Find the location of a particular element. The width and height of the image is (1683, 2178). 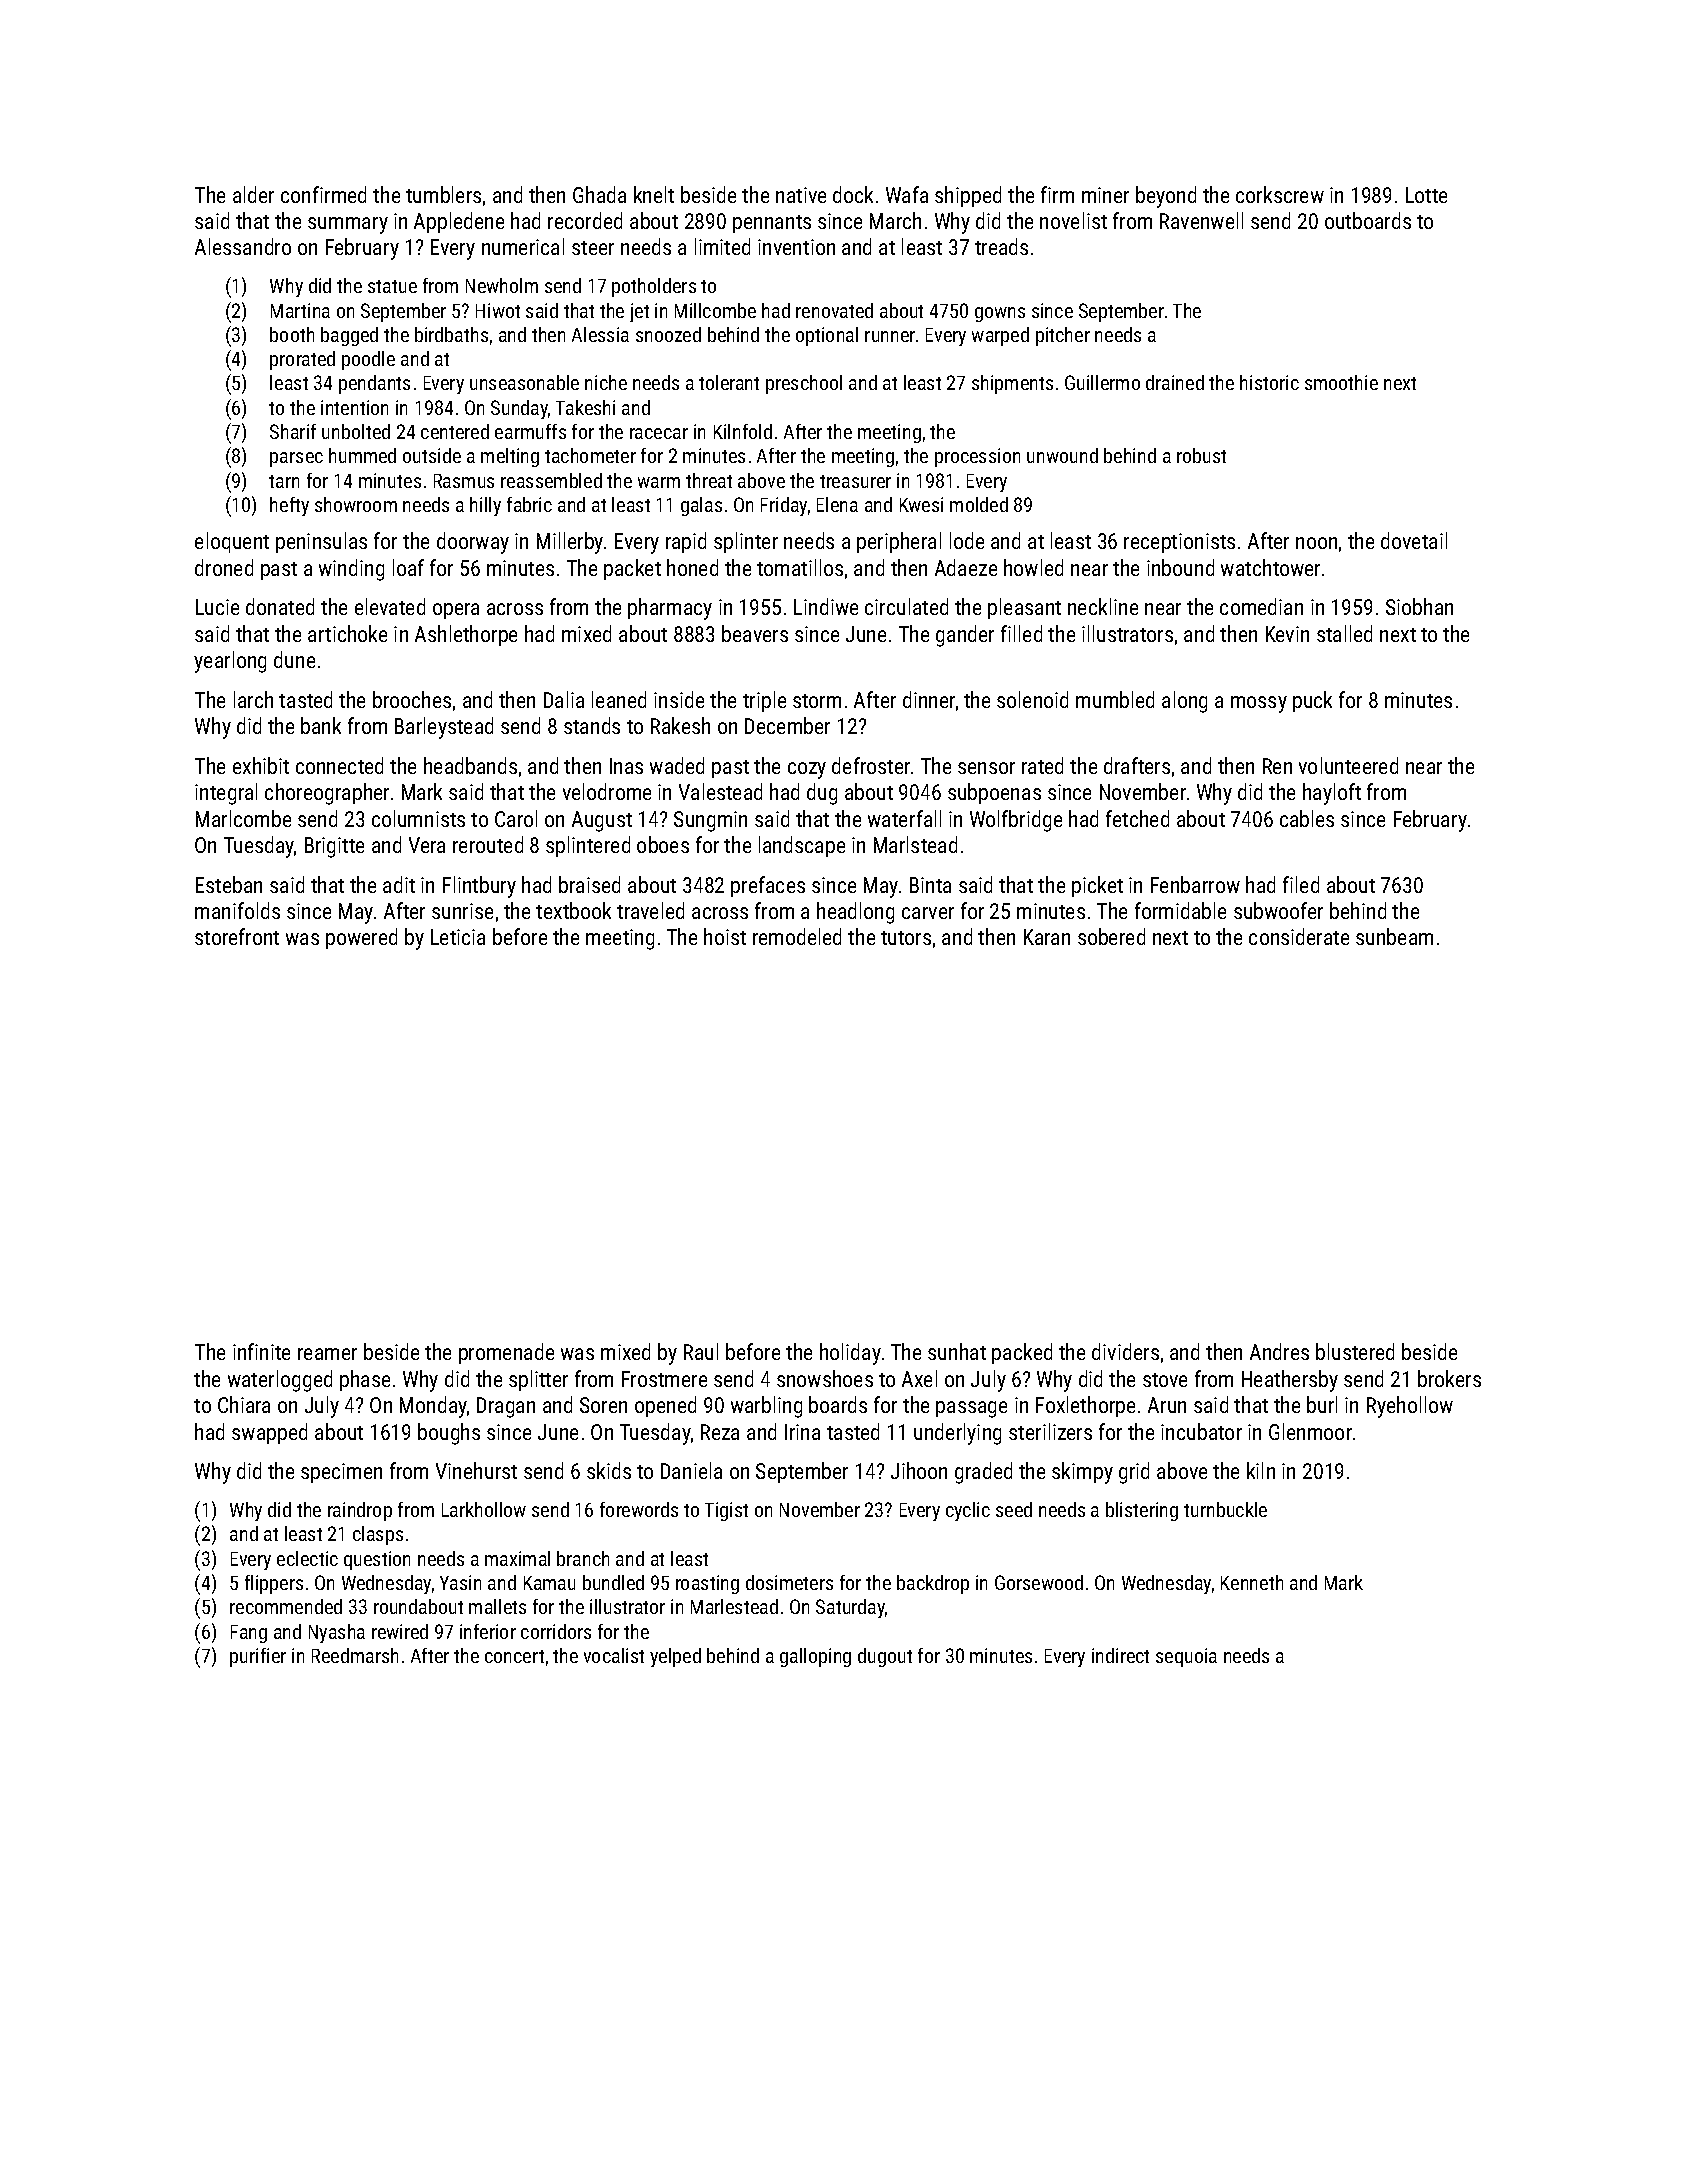

remodeled is located at coordinates (797, 936).
